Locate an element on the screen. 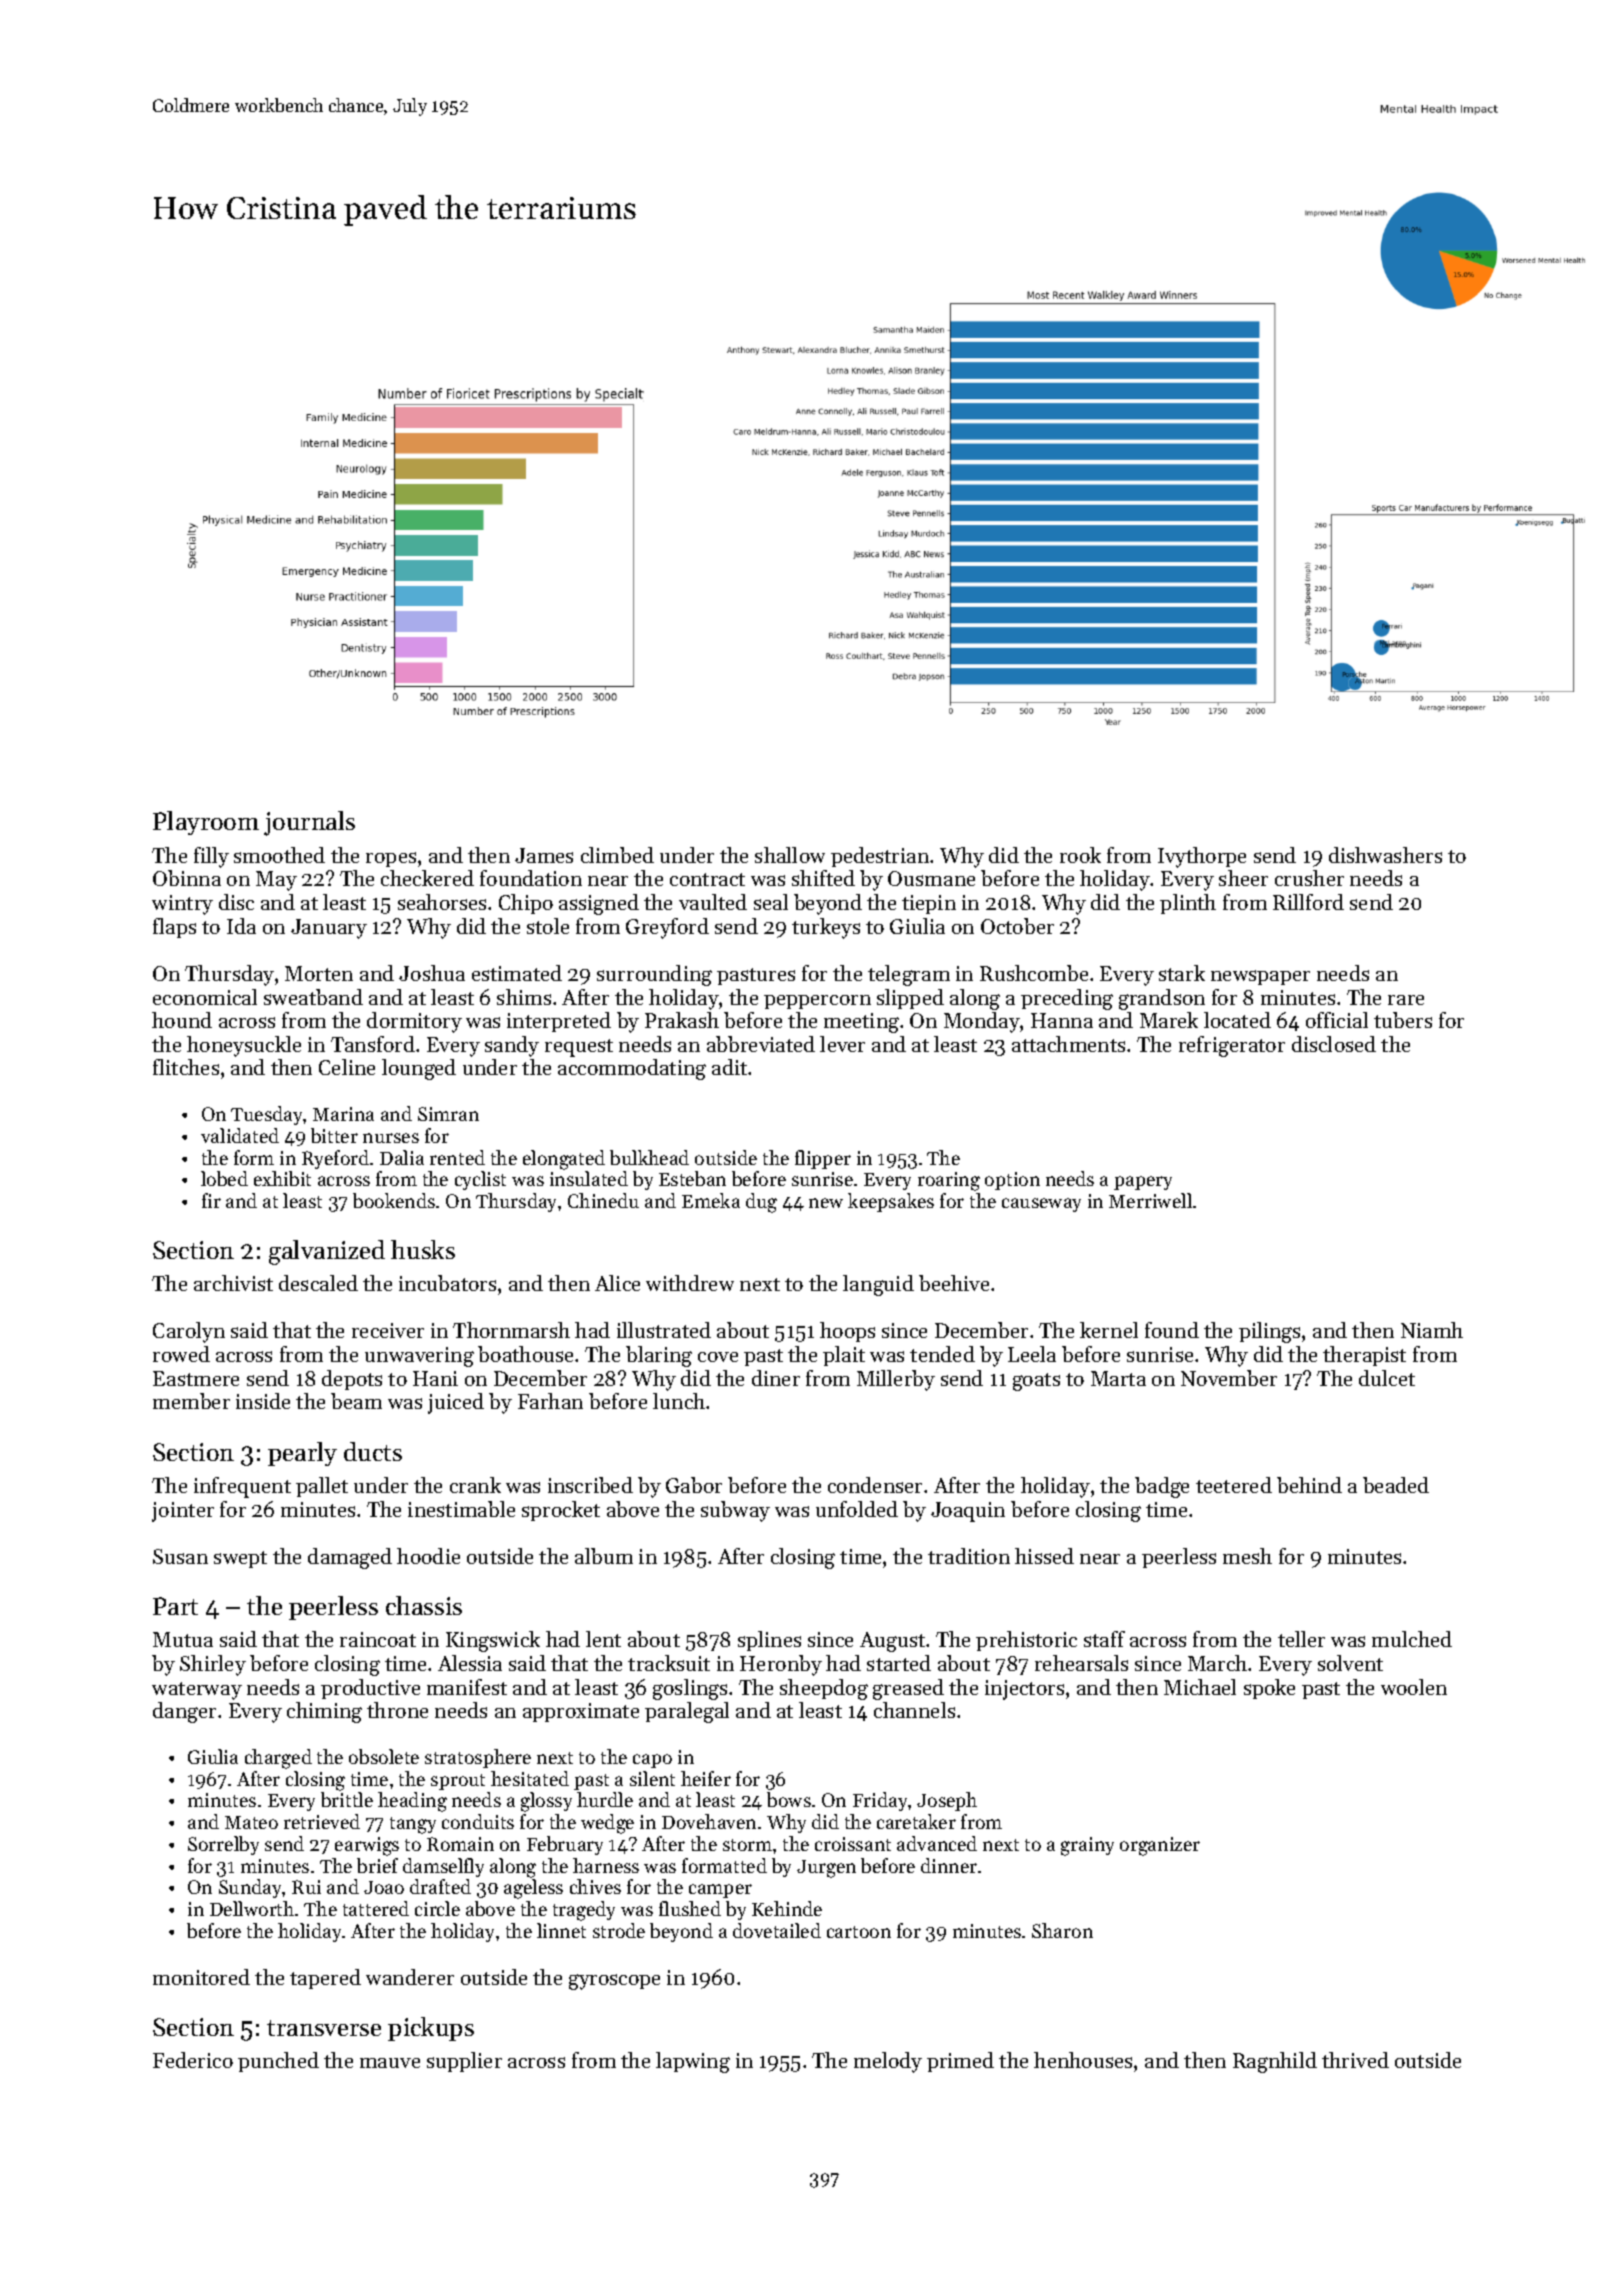  wintry is located at coordinates (182, 905).
